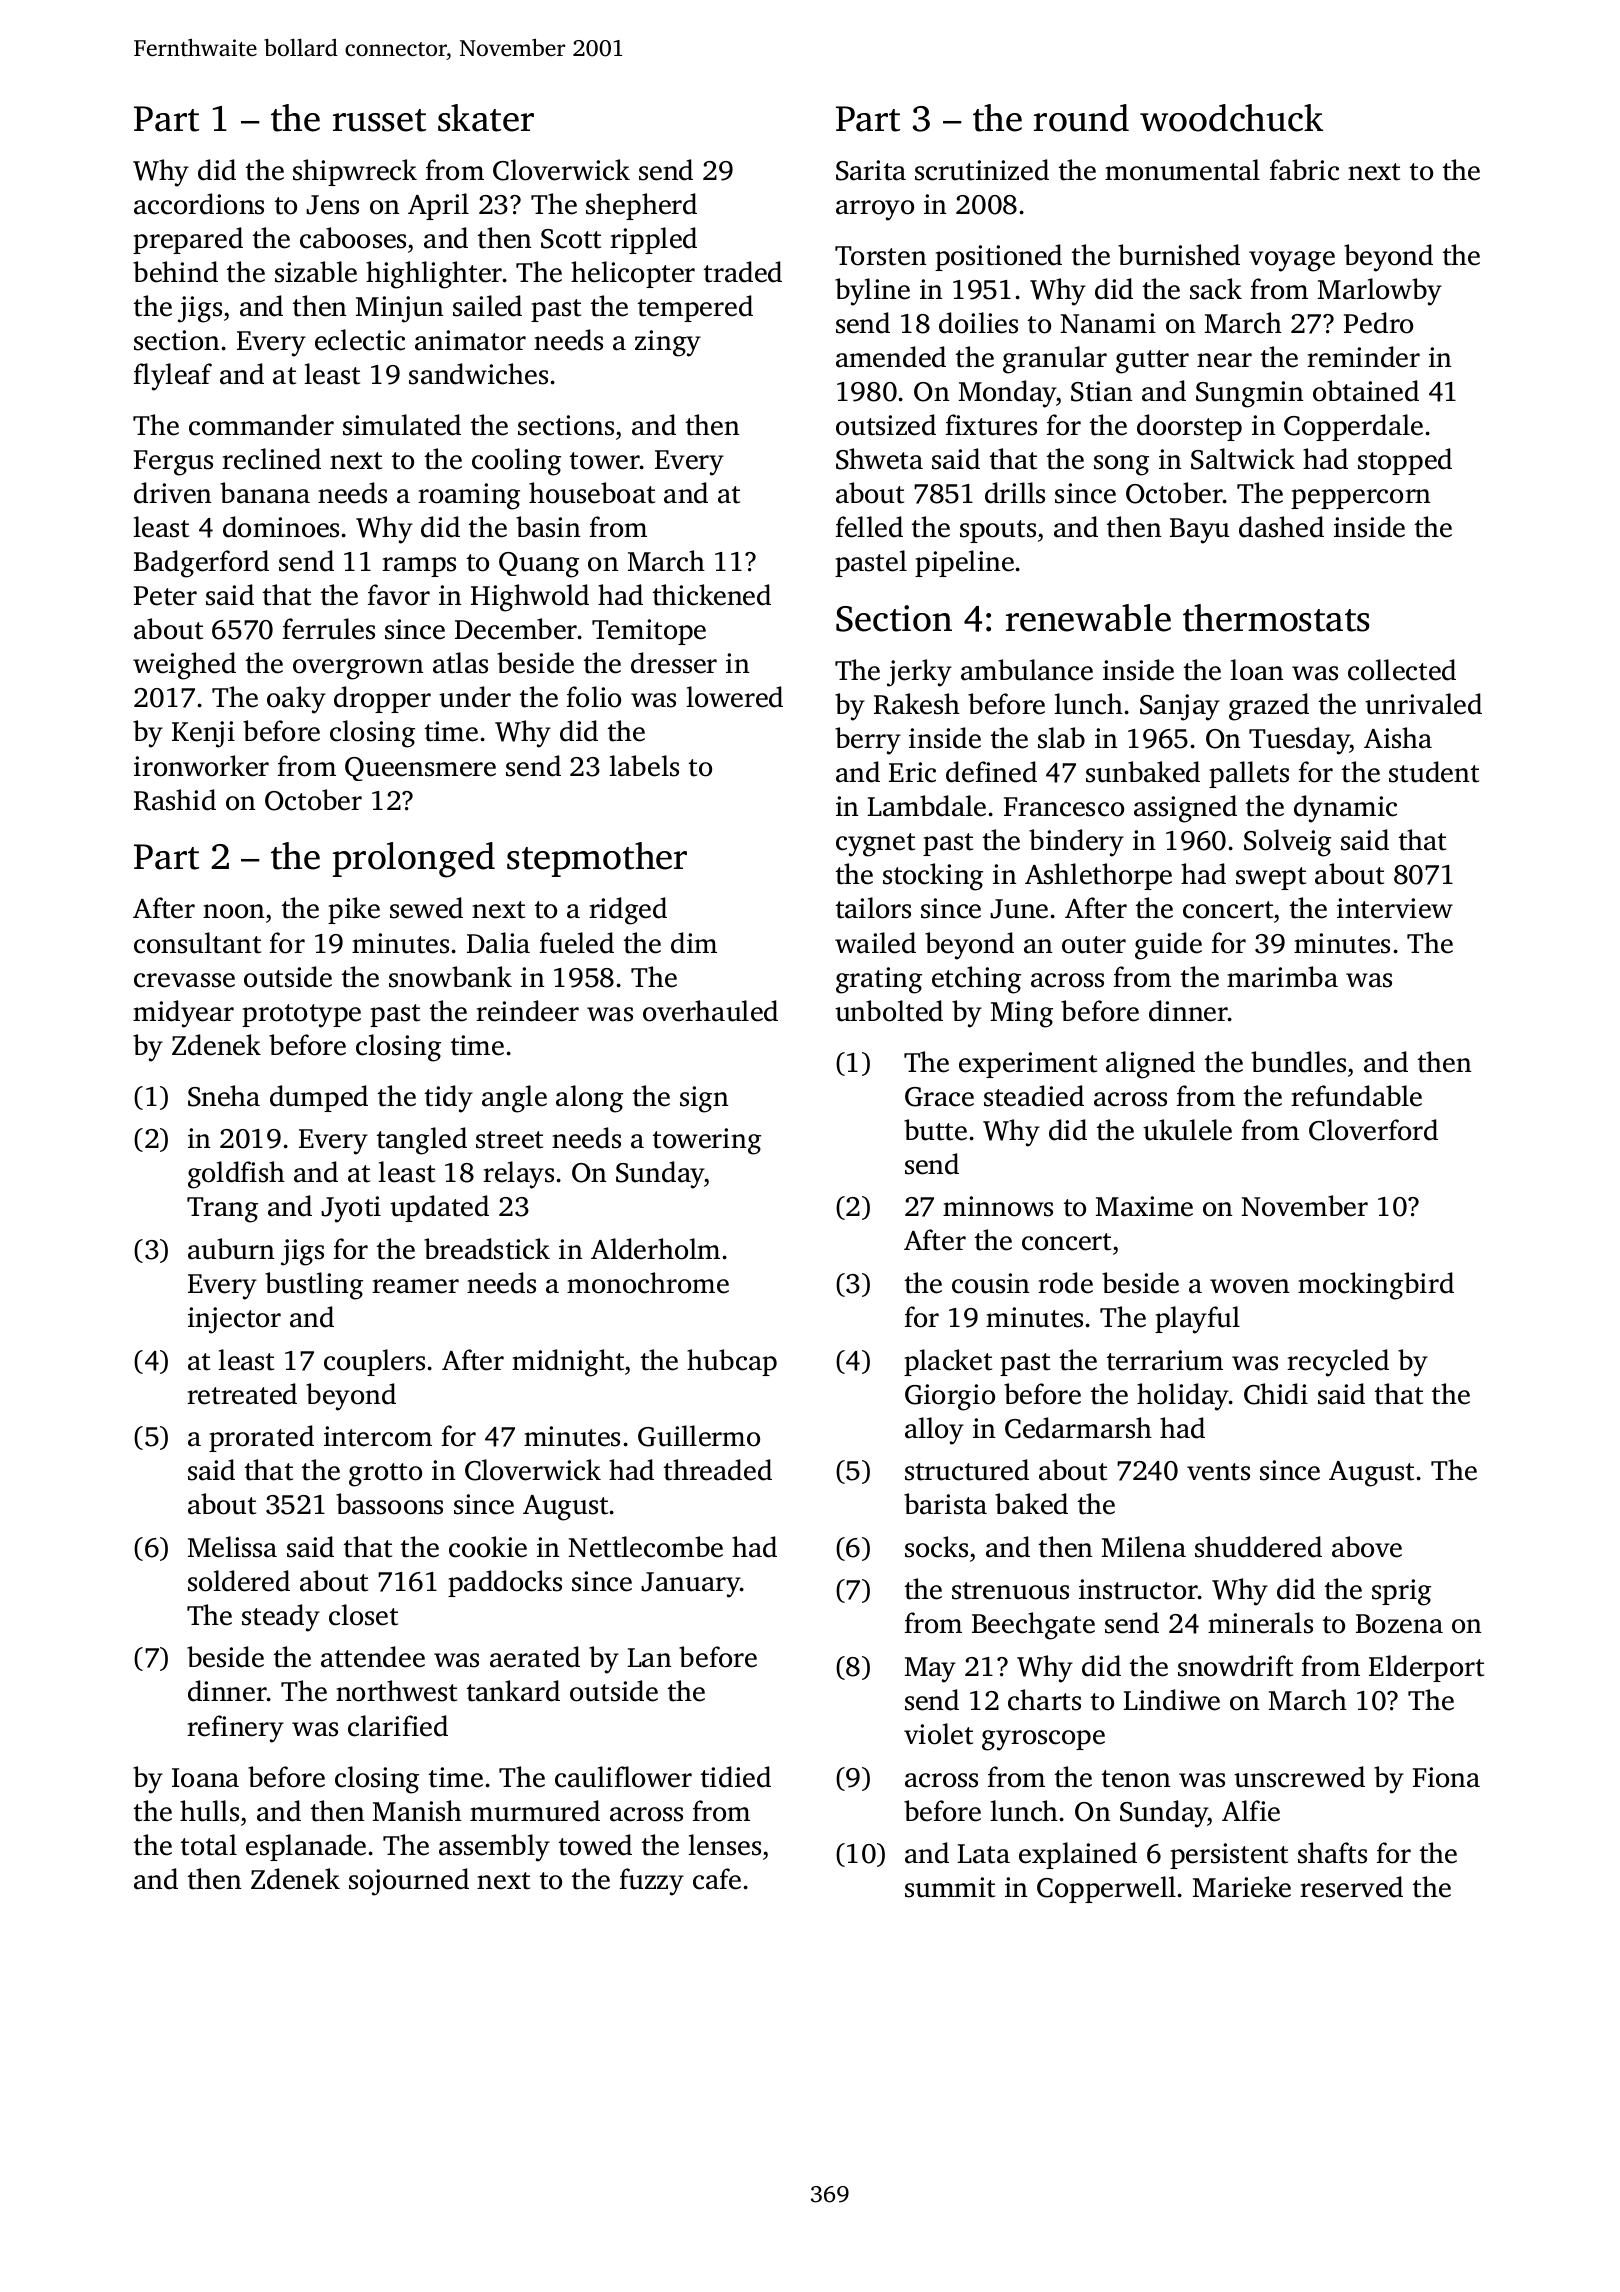 The height and width of the screenshot is (2292, 1620). What do you see at coordinates (173, 493) in the screenshot?
I see `driven` at bounding box center [173, 493].
